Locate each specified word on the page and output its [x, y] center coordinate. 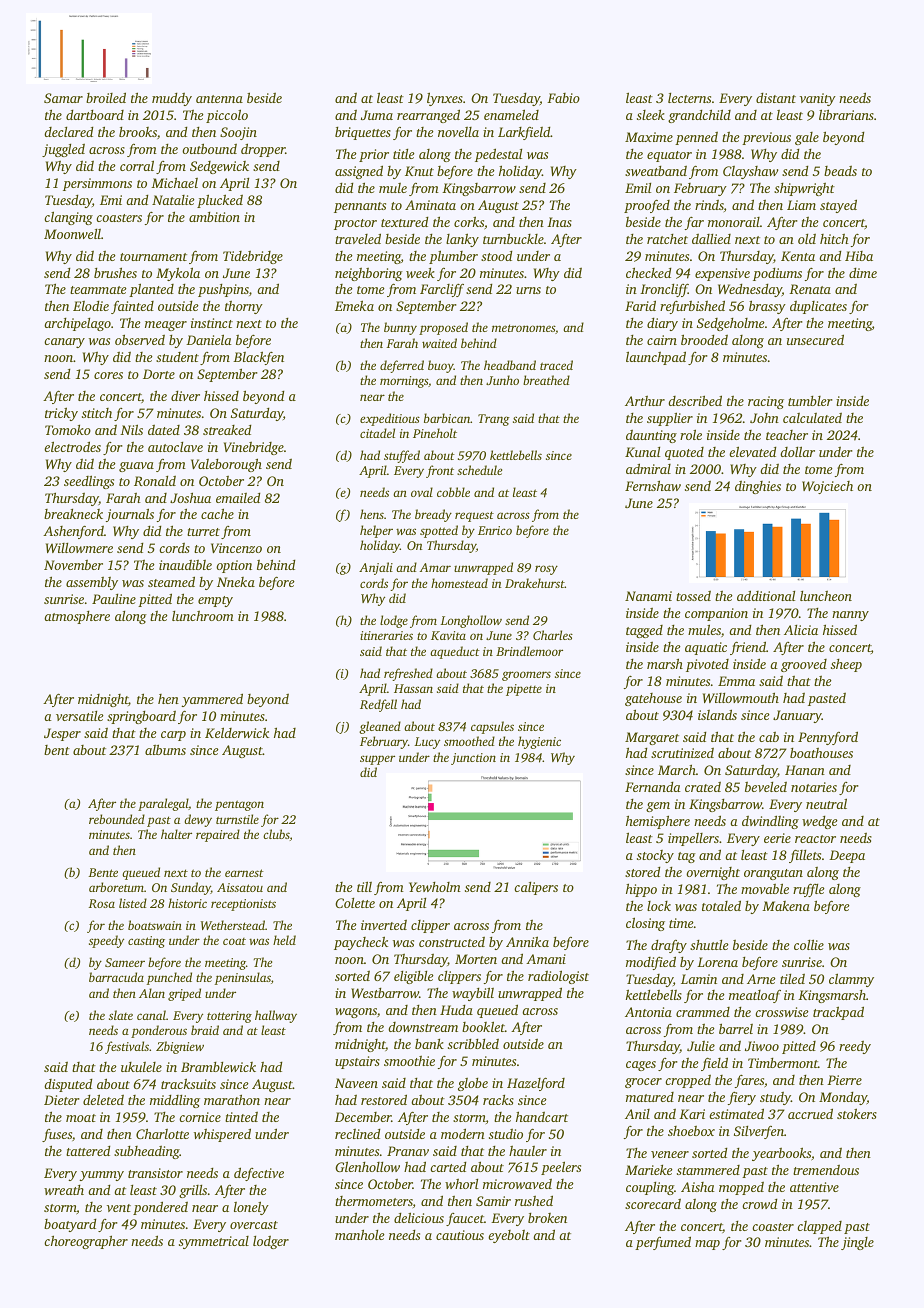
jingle [857, 1243]
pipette [524, 690]
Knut [419, 171]
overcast [254, 1225]
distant [776, 98]
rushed [534, 1200]
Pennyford [828, 738]
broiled [106, 97]
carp [173, 736]
